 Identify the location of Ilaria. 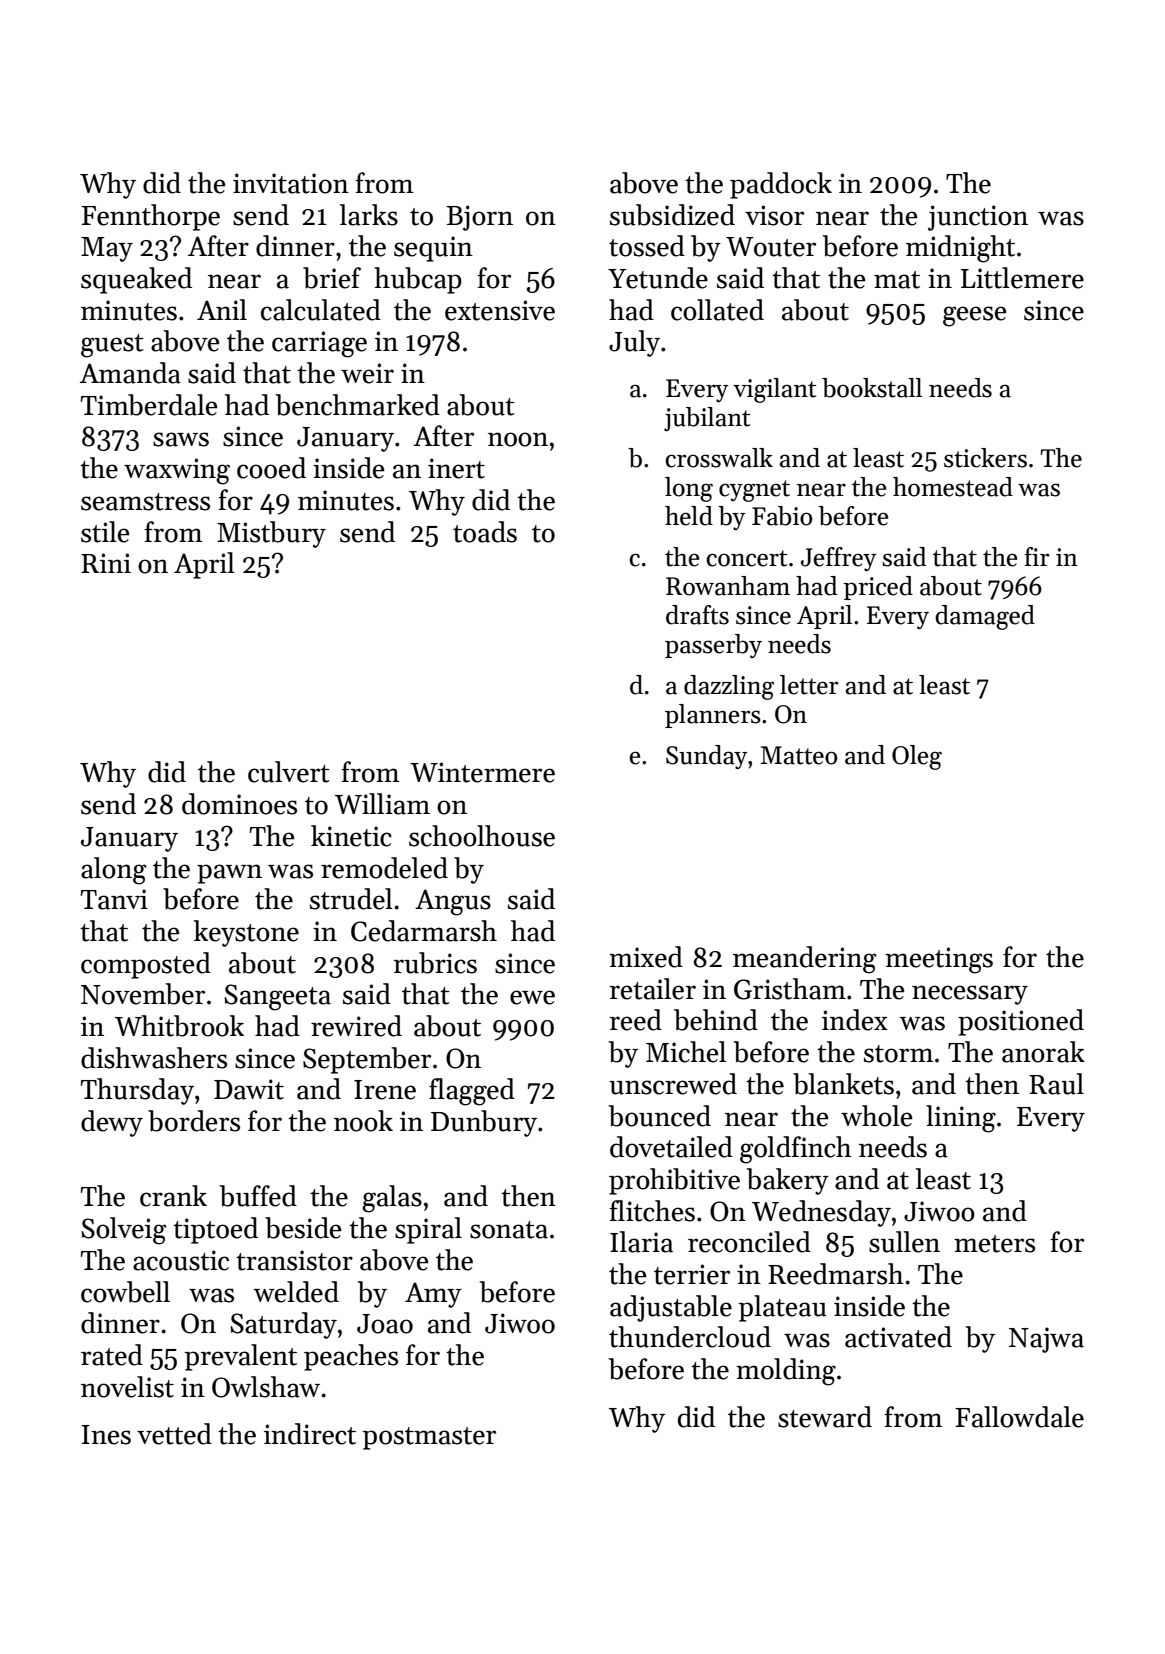
(641, 1242).
